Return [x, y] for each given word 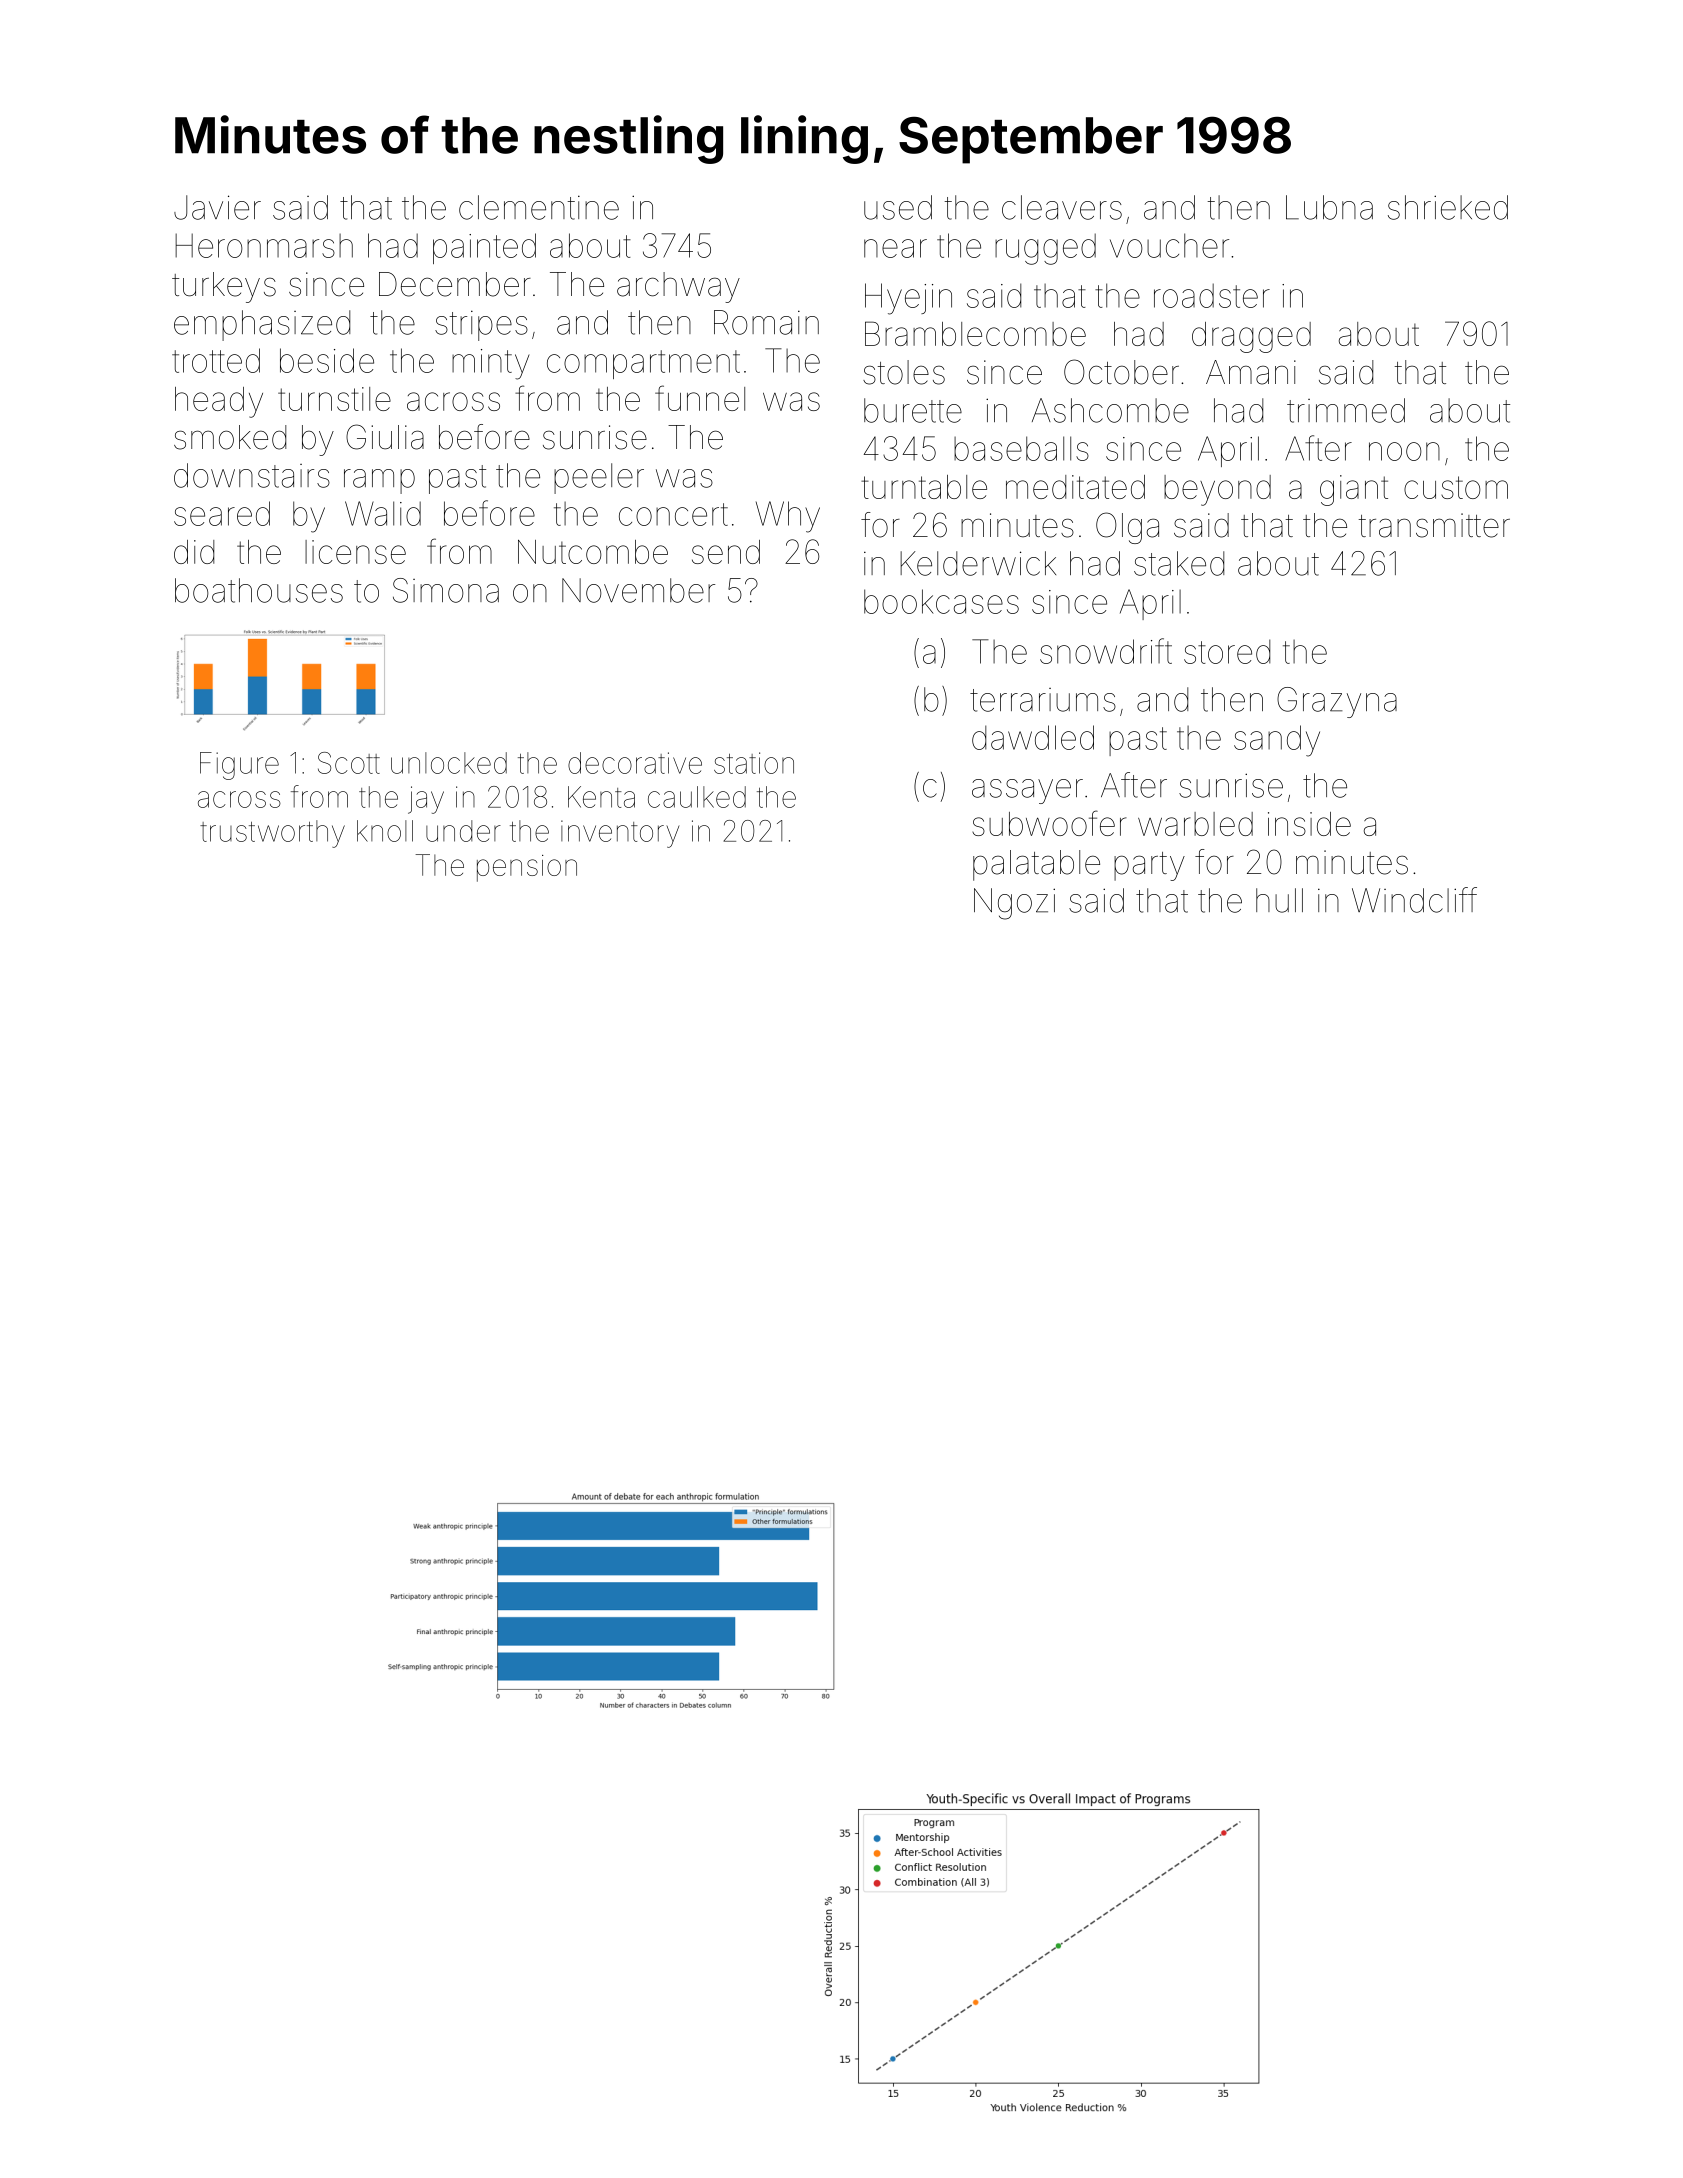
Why [788, 517]
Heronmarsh [264, 245]
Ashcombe [1110, 410]
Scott [349, 763]
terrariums [1043, 700]
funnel [700, 398]
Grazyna [1337, 702]
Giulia [385, 437]
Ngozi [1014, 904]
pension [527, 868]
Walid [383, 513]
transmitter [1434, 525]
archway [678, 287]
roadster [1212, 295]
